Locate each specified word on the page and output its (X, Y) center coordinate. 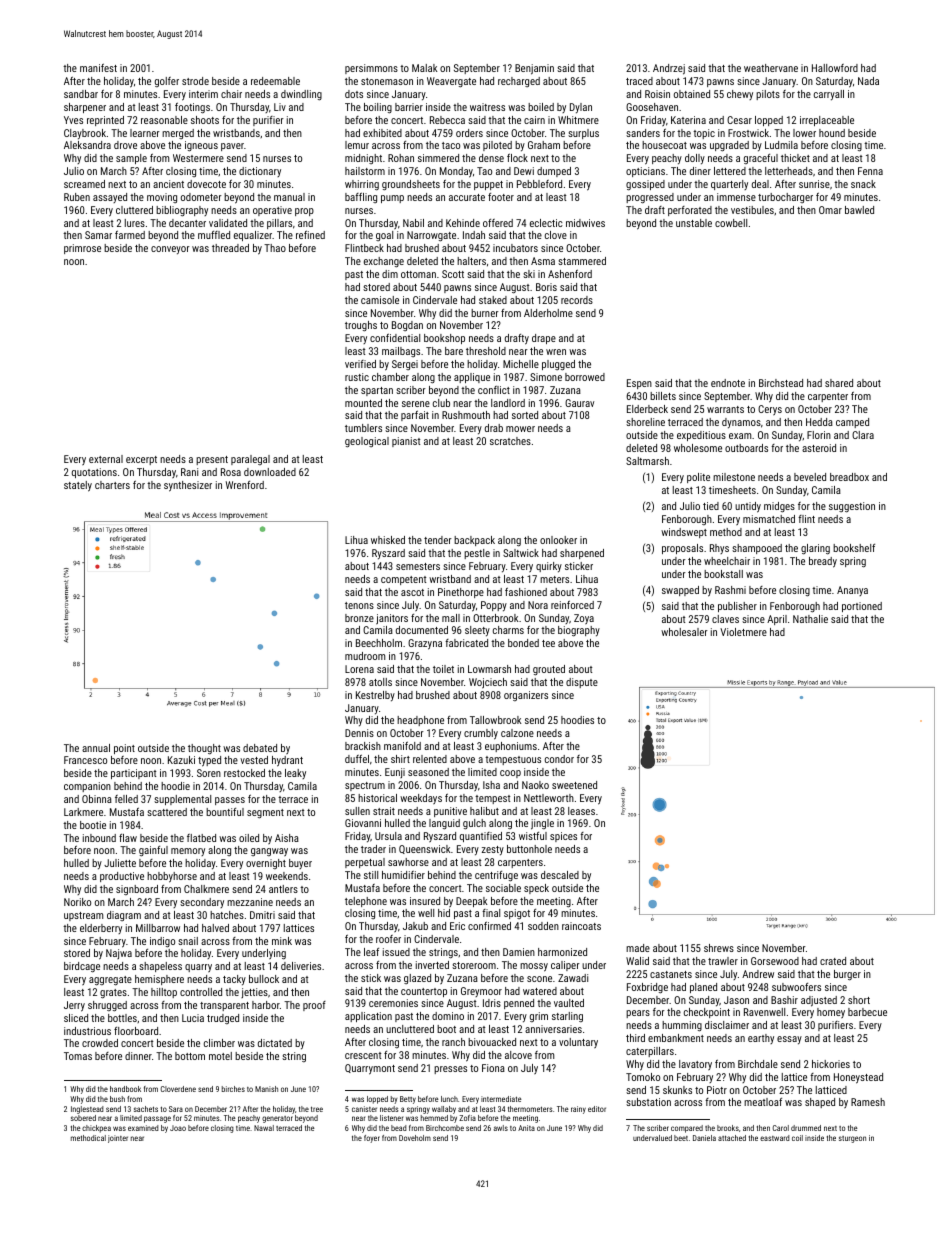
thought (204, 749)
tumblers (363, 428)
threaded (230, 248)
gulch (474, 824)
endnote (728, 383)
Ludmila (781, 145)
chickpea (96, 1129)
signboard (137, 890)
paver (232, 147)
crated (833, 961)
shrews (719, 948)
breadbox (849, 477)
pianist (406, 442)
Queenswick (425, 849)
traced (639, 81)
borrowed (585, 377)
